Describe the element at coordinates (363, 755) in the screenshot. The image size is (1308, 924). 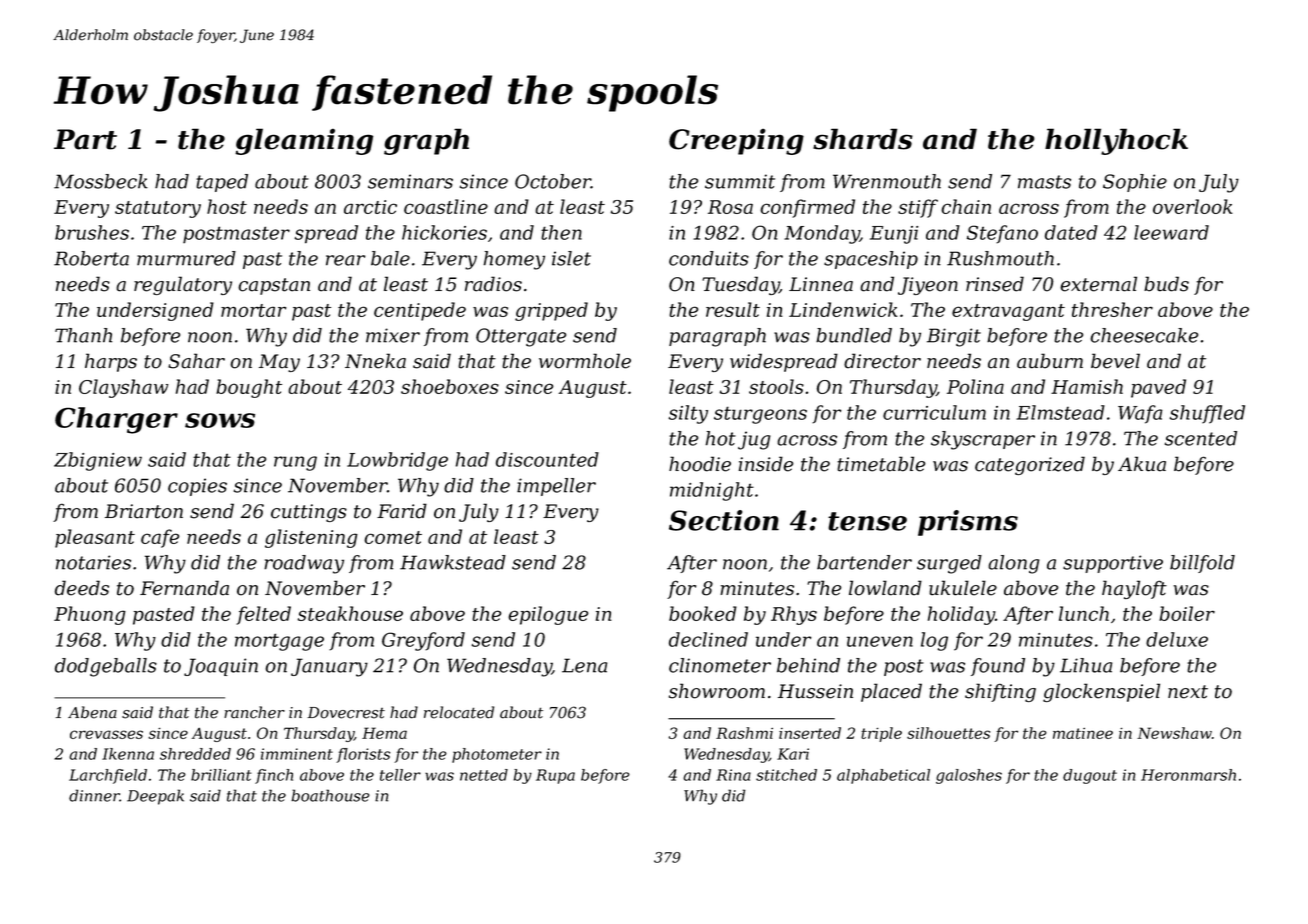
I see `florists` at that location.
